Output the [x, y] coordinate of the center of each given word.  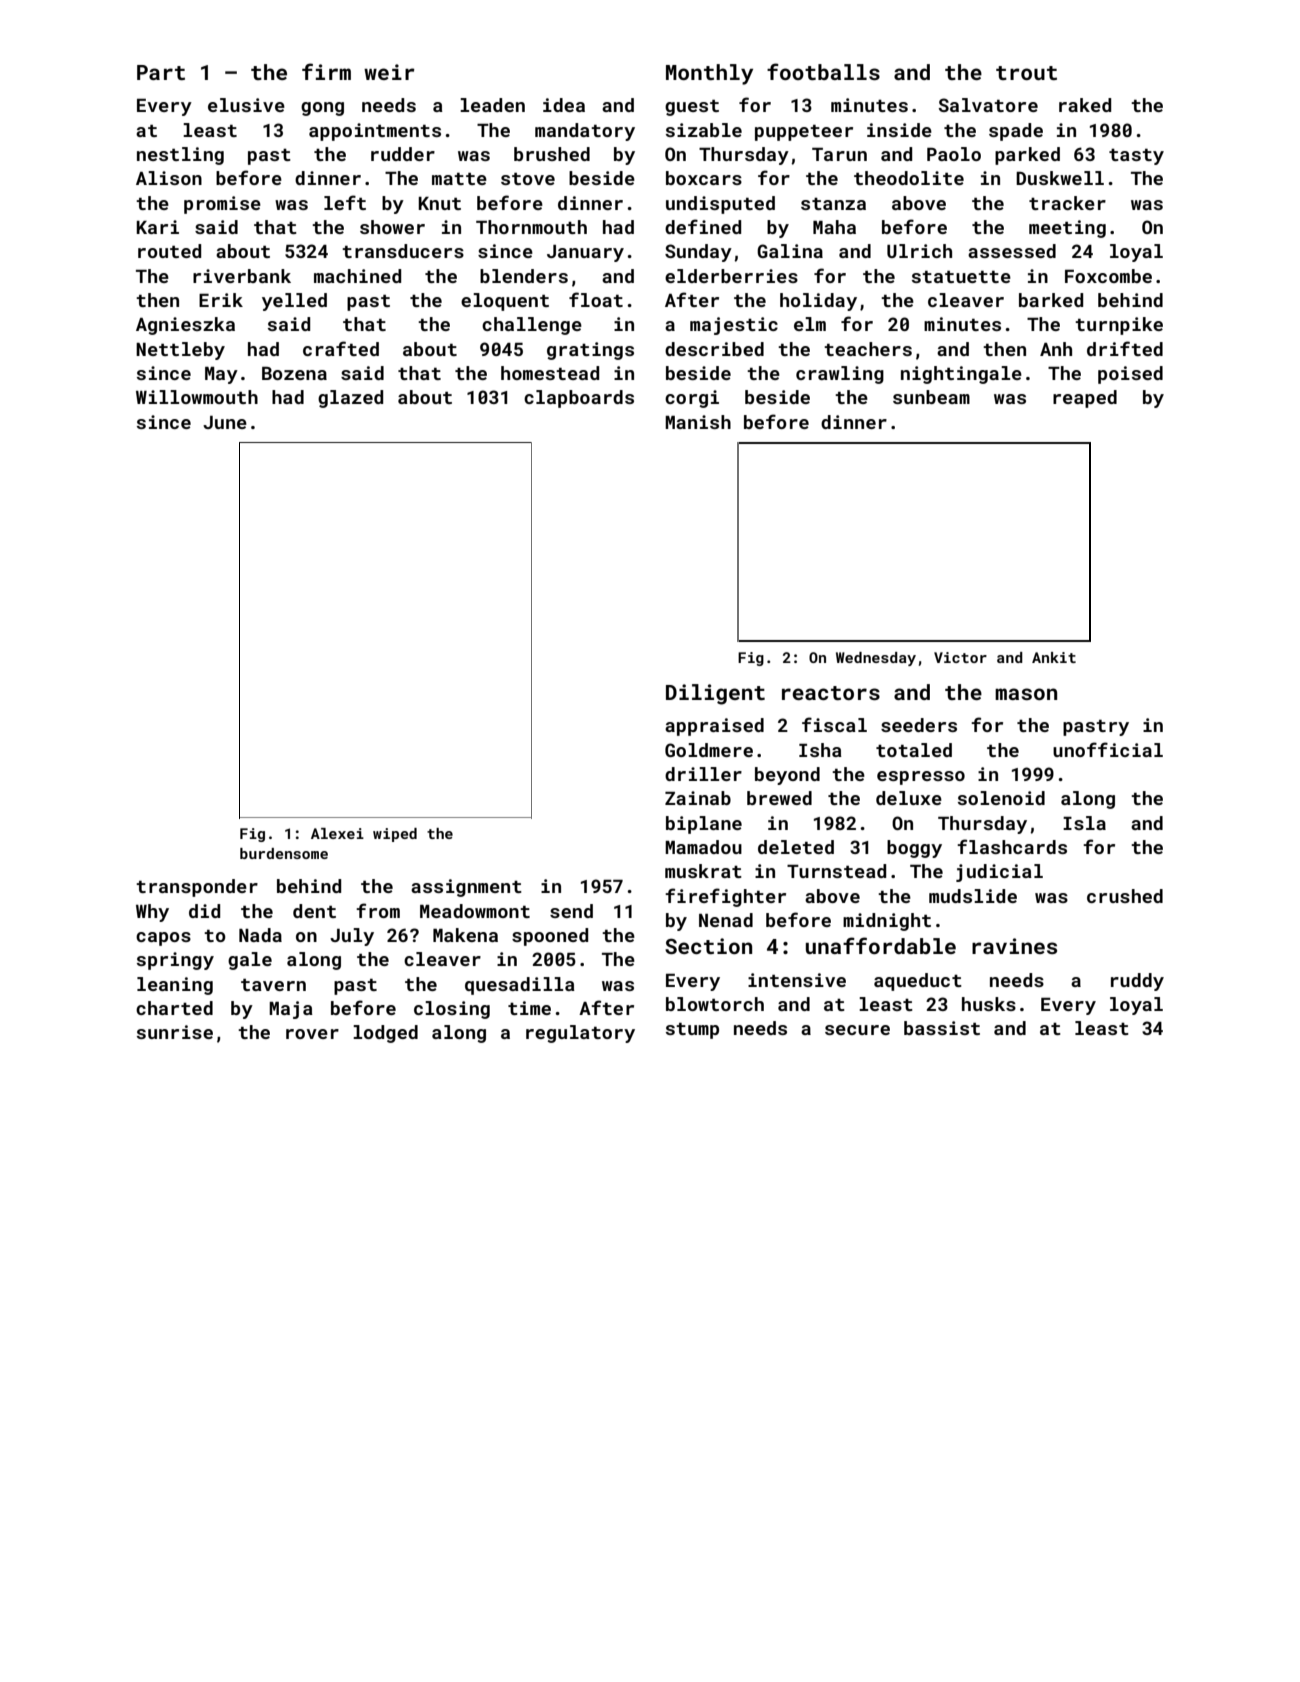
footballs [823, 71]
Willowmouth [197, 397]
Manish [698, 422]
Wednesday [876, 659]
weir [389, 72]
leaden [492, 105]
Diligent [715, 694]
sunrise [175, 1032]
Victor [960, 657]
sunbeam [931, 397]
